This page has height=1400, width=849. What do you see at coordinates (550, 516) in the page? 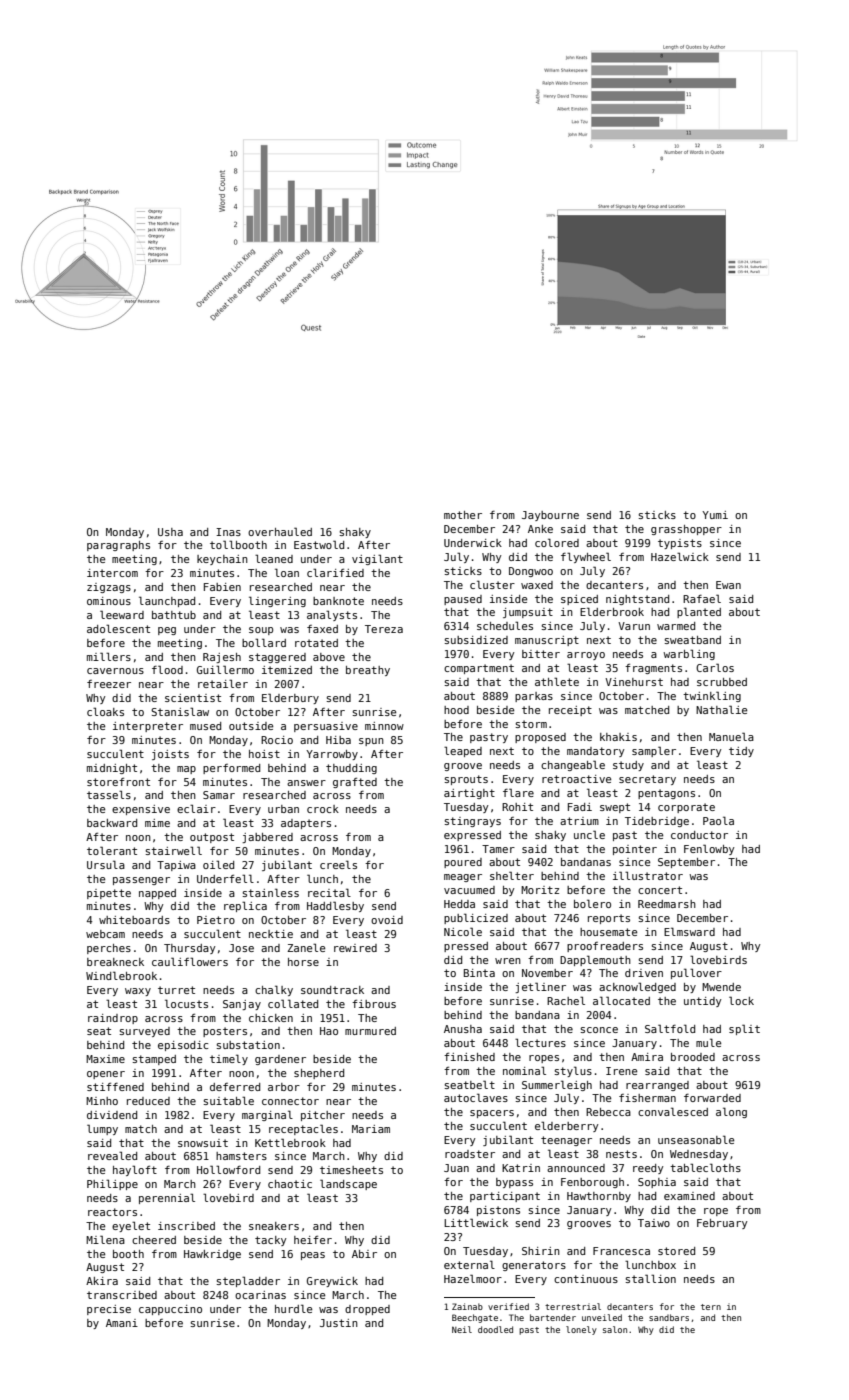
I see `Jaybourne` at bounding box center [550, 516].
